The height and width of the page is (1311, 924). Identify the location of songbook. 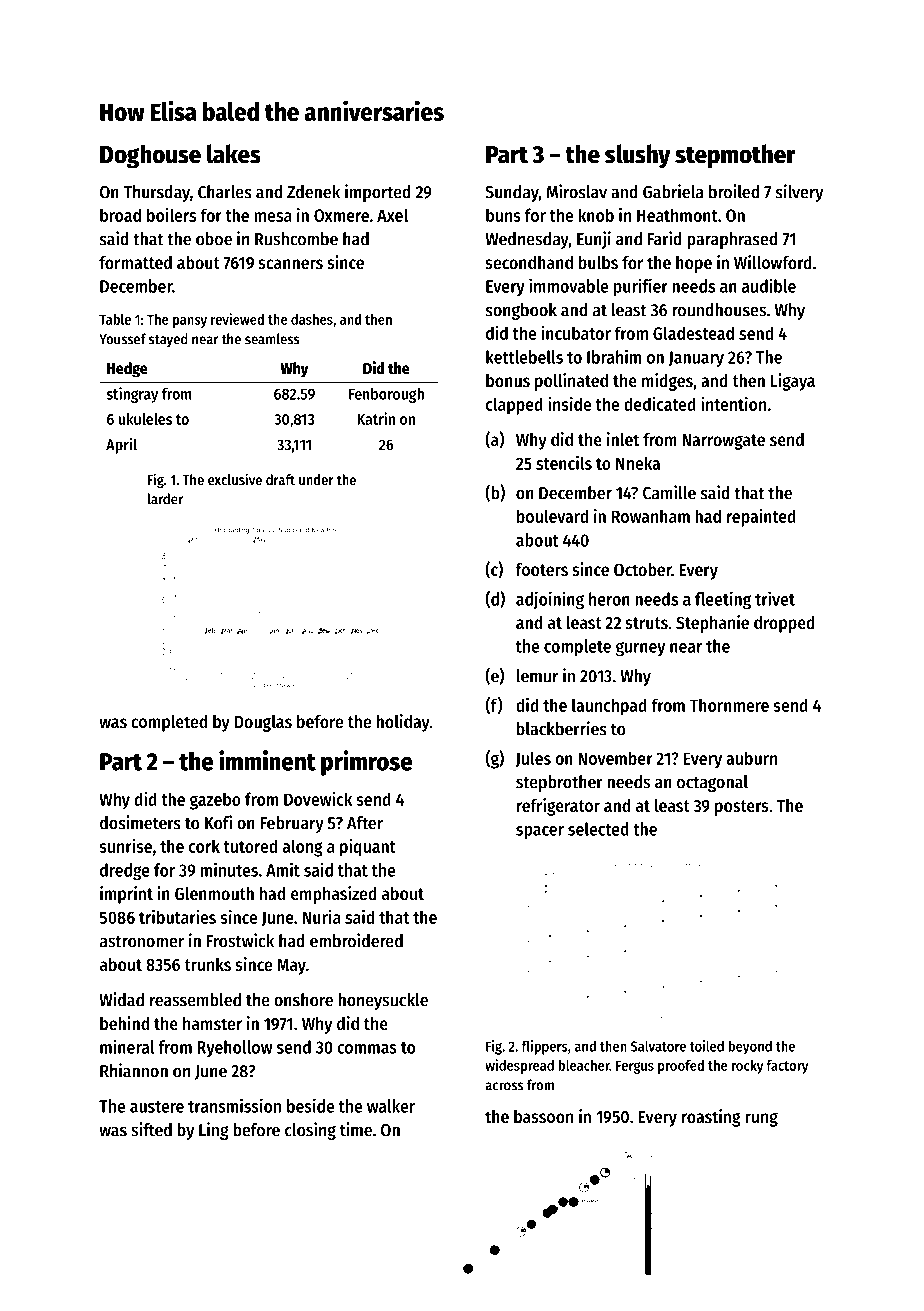
(521, 311).
